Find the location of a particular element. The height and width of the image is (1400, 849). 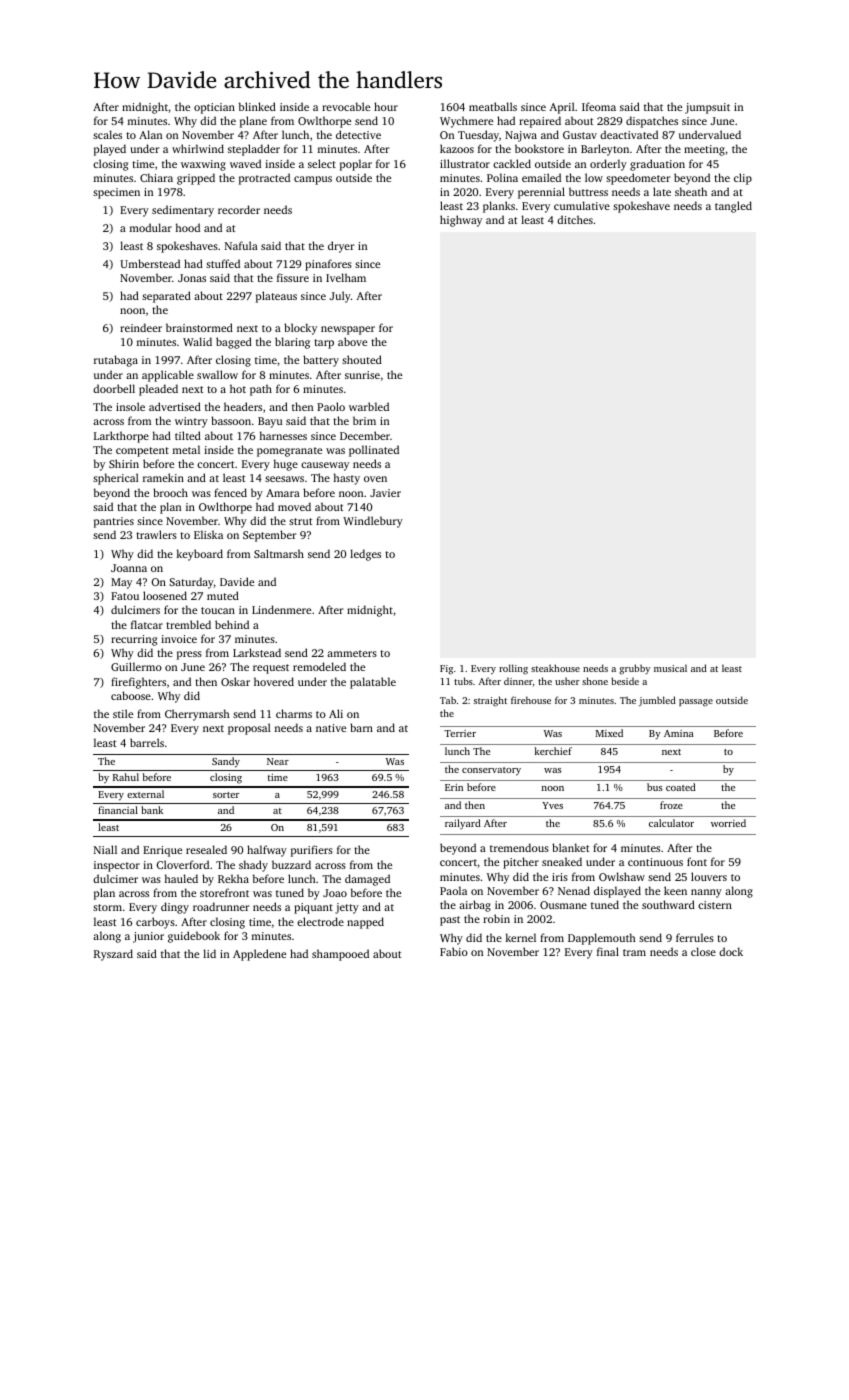

Cherrymarsh is located at coordinates (197, 715).
